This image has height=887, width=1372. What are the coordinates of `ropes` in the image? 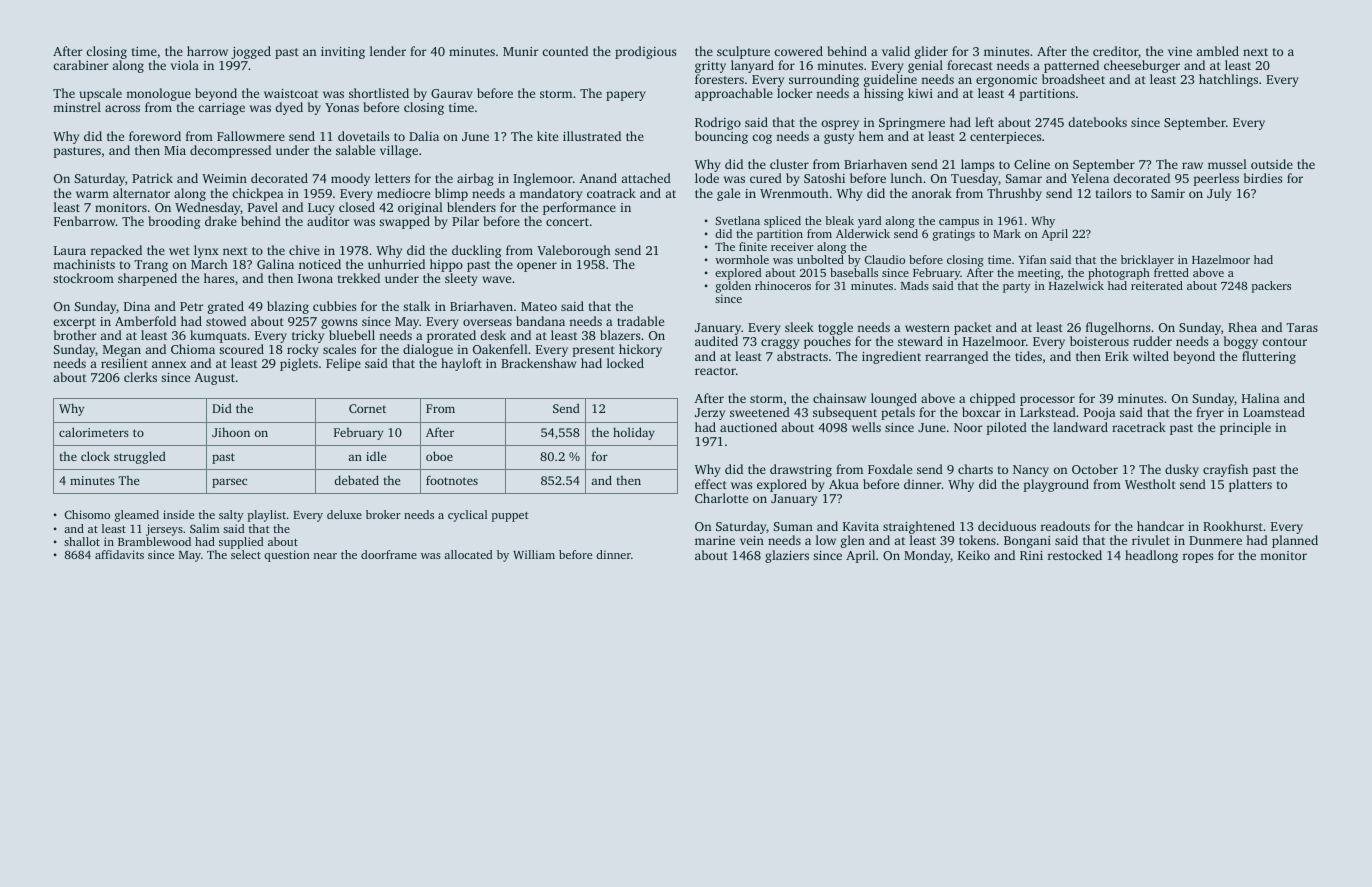 It's located at (1198, 558).
